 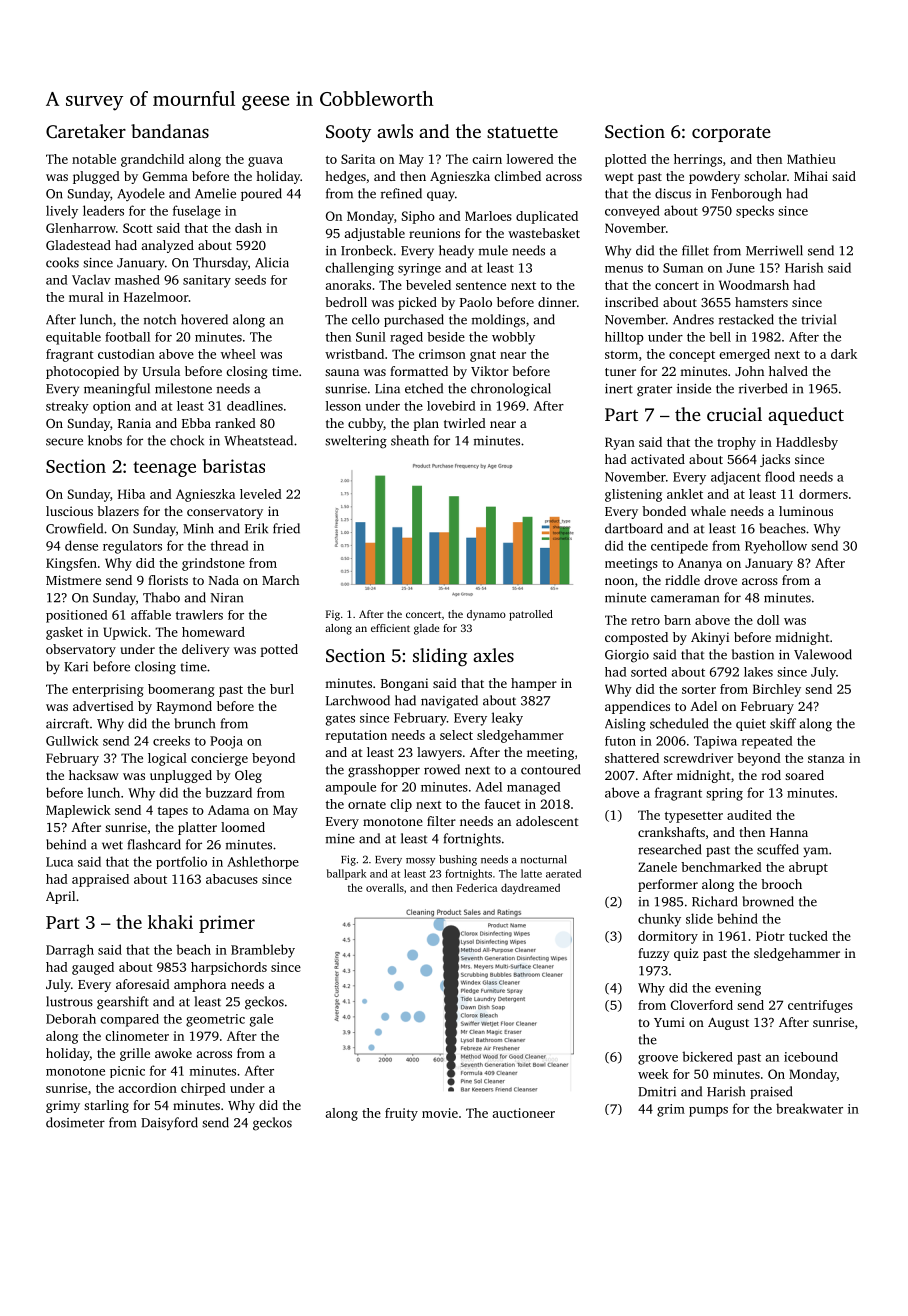 I want to click on hacksaw, so click(x=94, y=775).
